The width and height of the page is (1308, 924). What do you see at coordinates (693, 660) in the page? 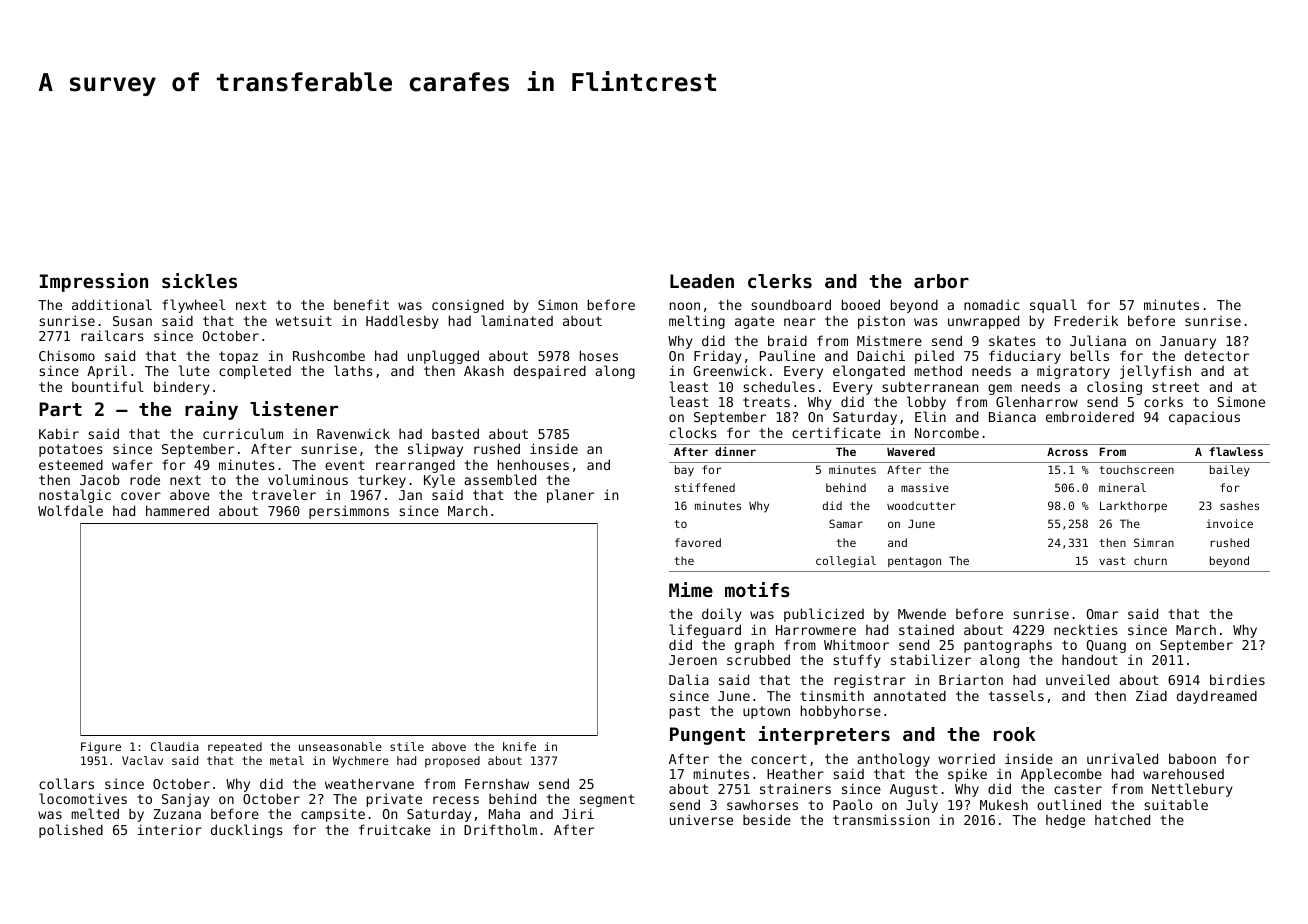
I see `Jeroen` at bounding box center [693, 660].
